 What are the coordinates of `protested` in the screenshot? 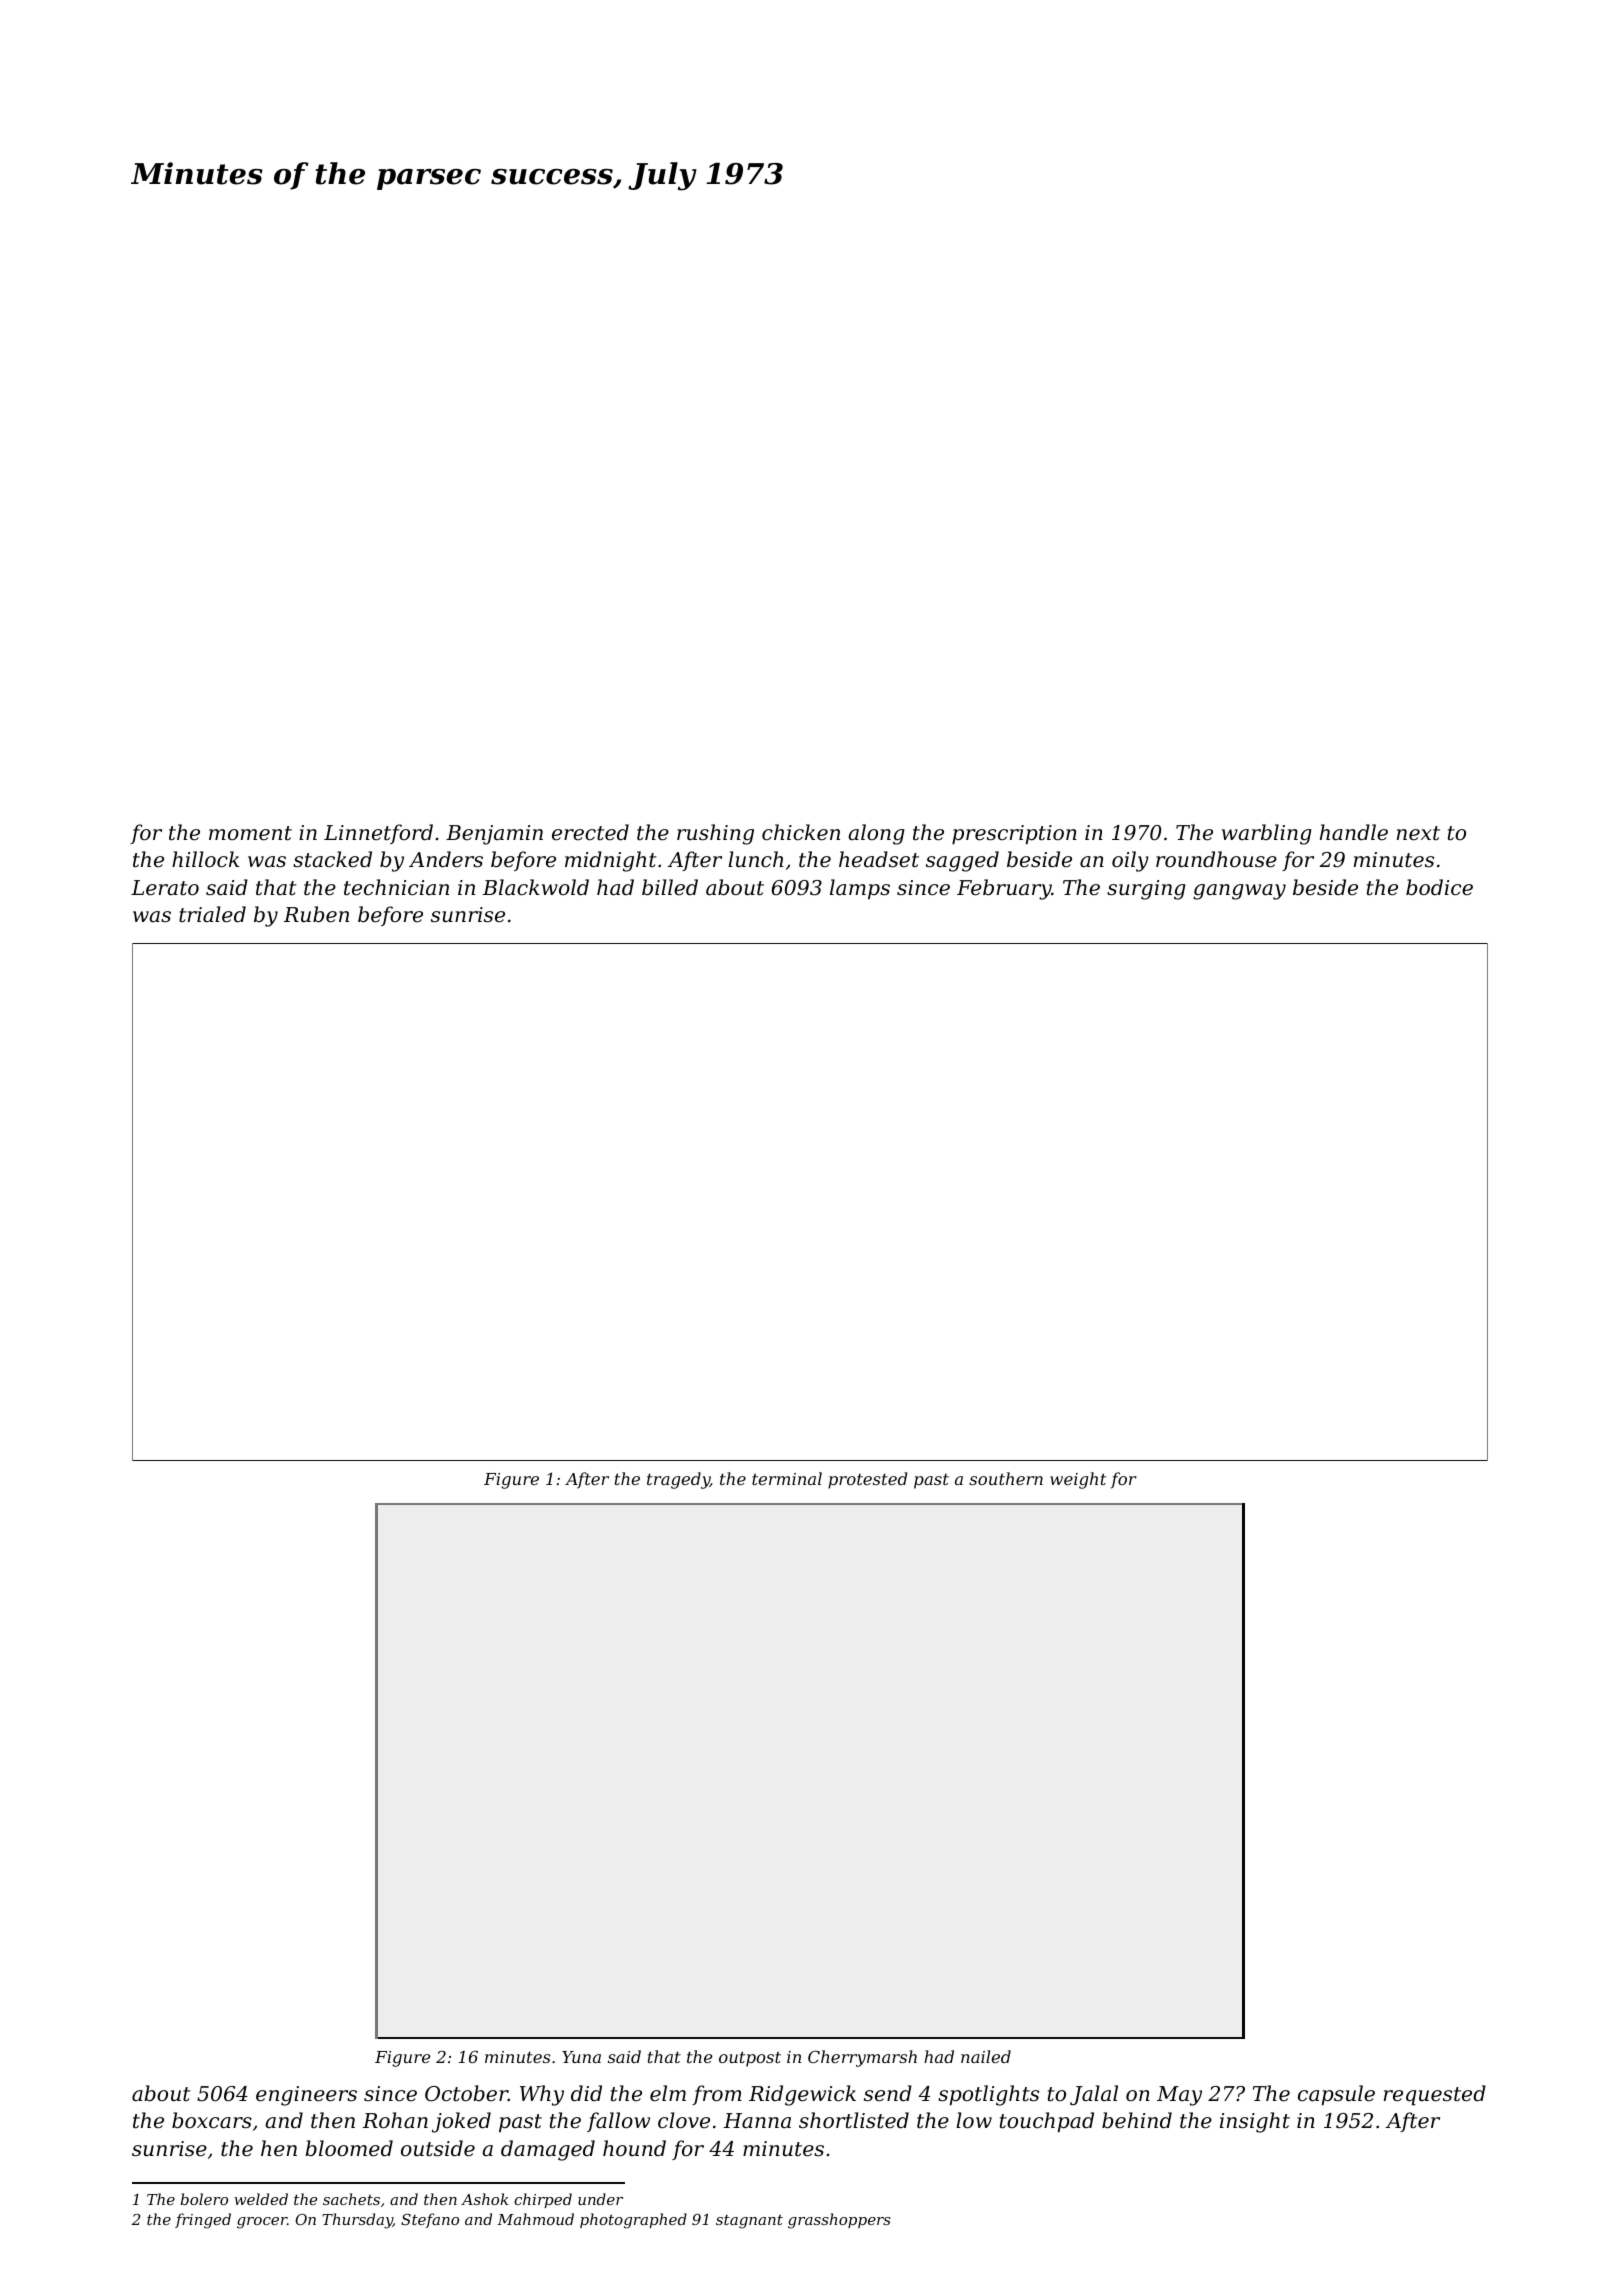 It's located at (867, 1480).
